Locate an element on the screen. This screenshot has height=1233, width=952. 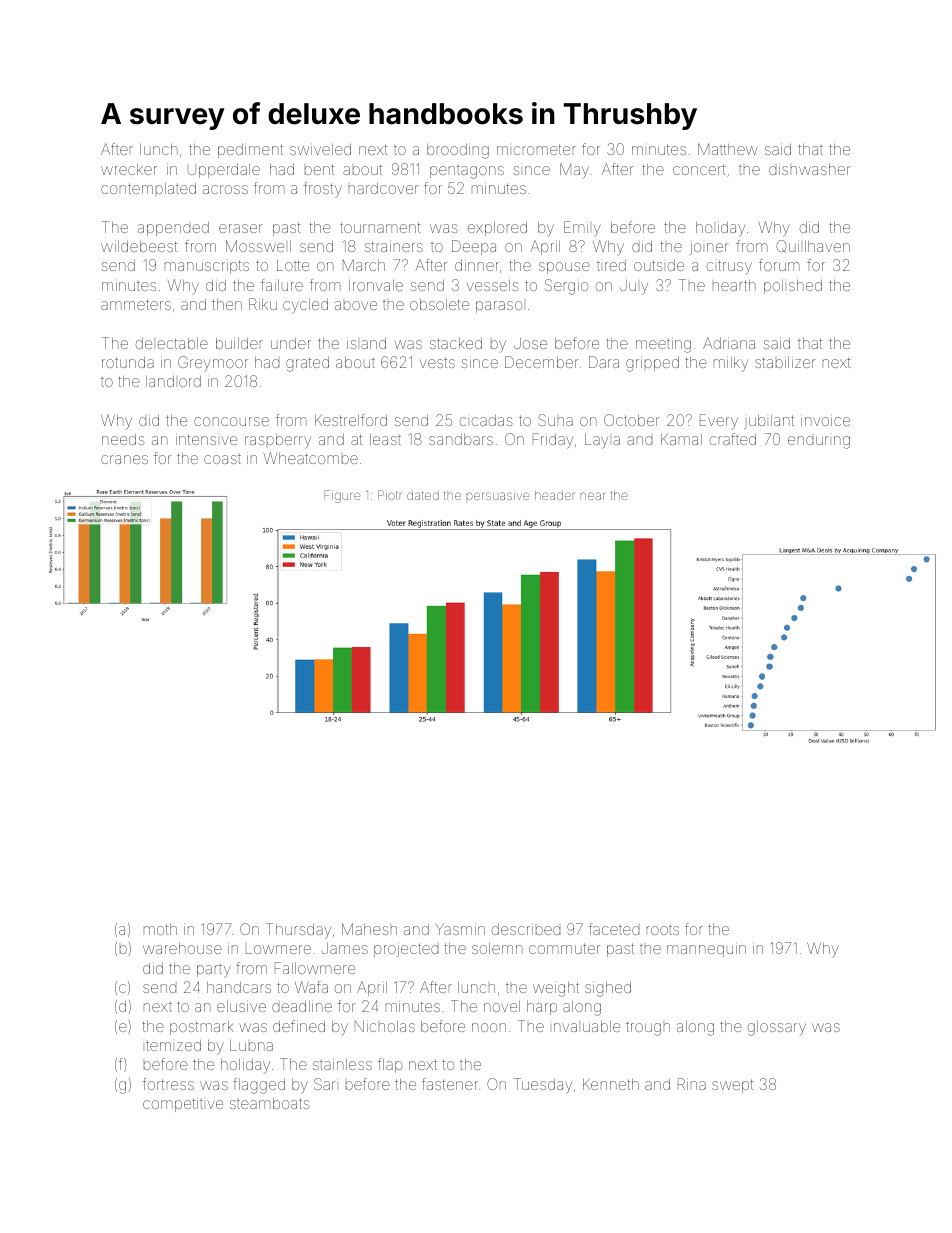
weight is located at coordinates (556, 989).
